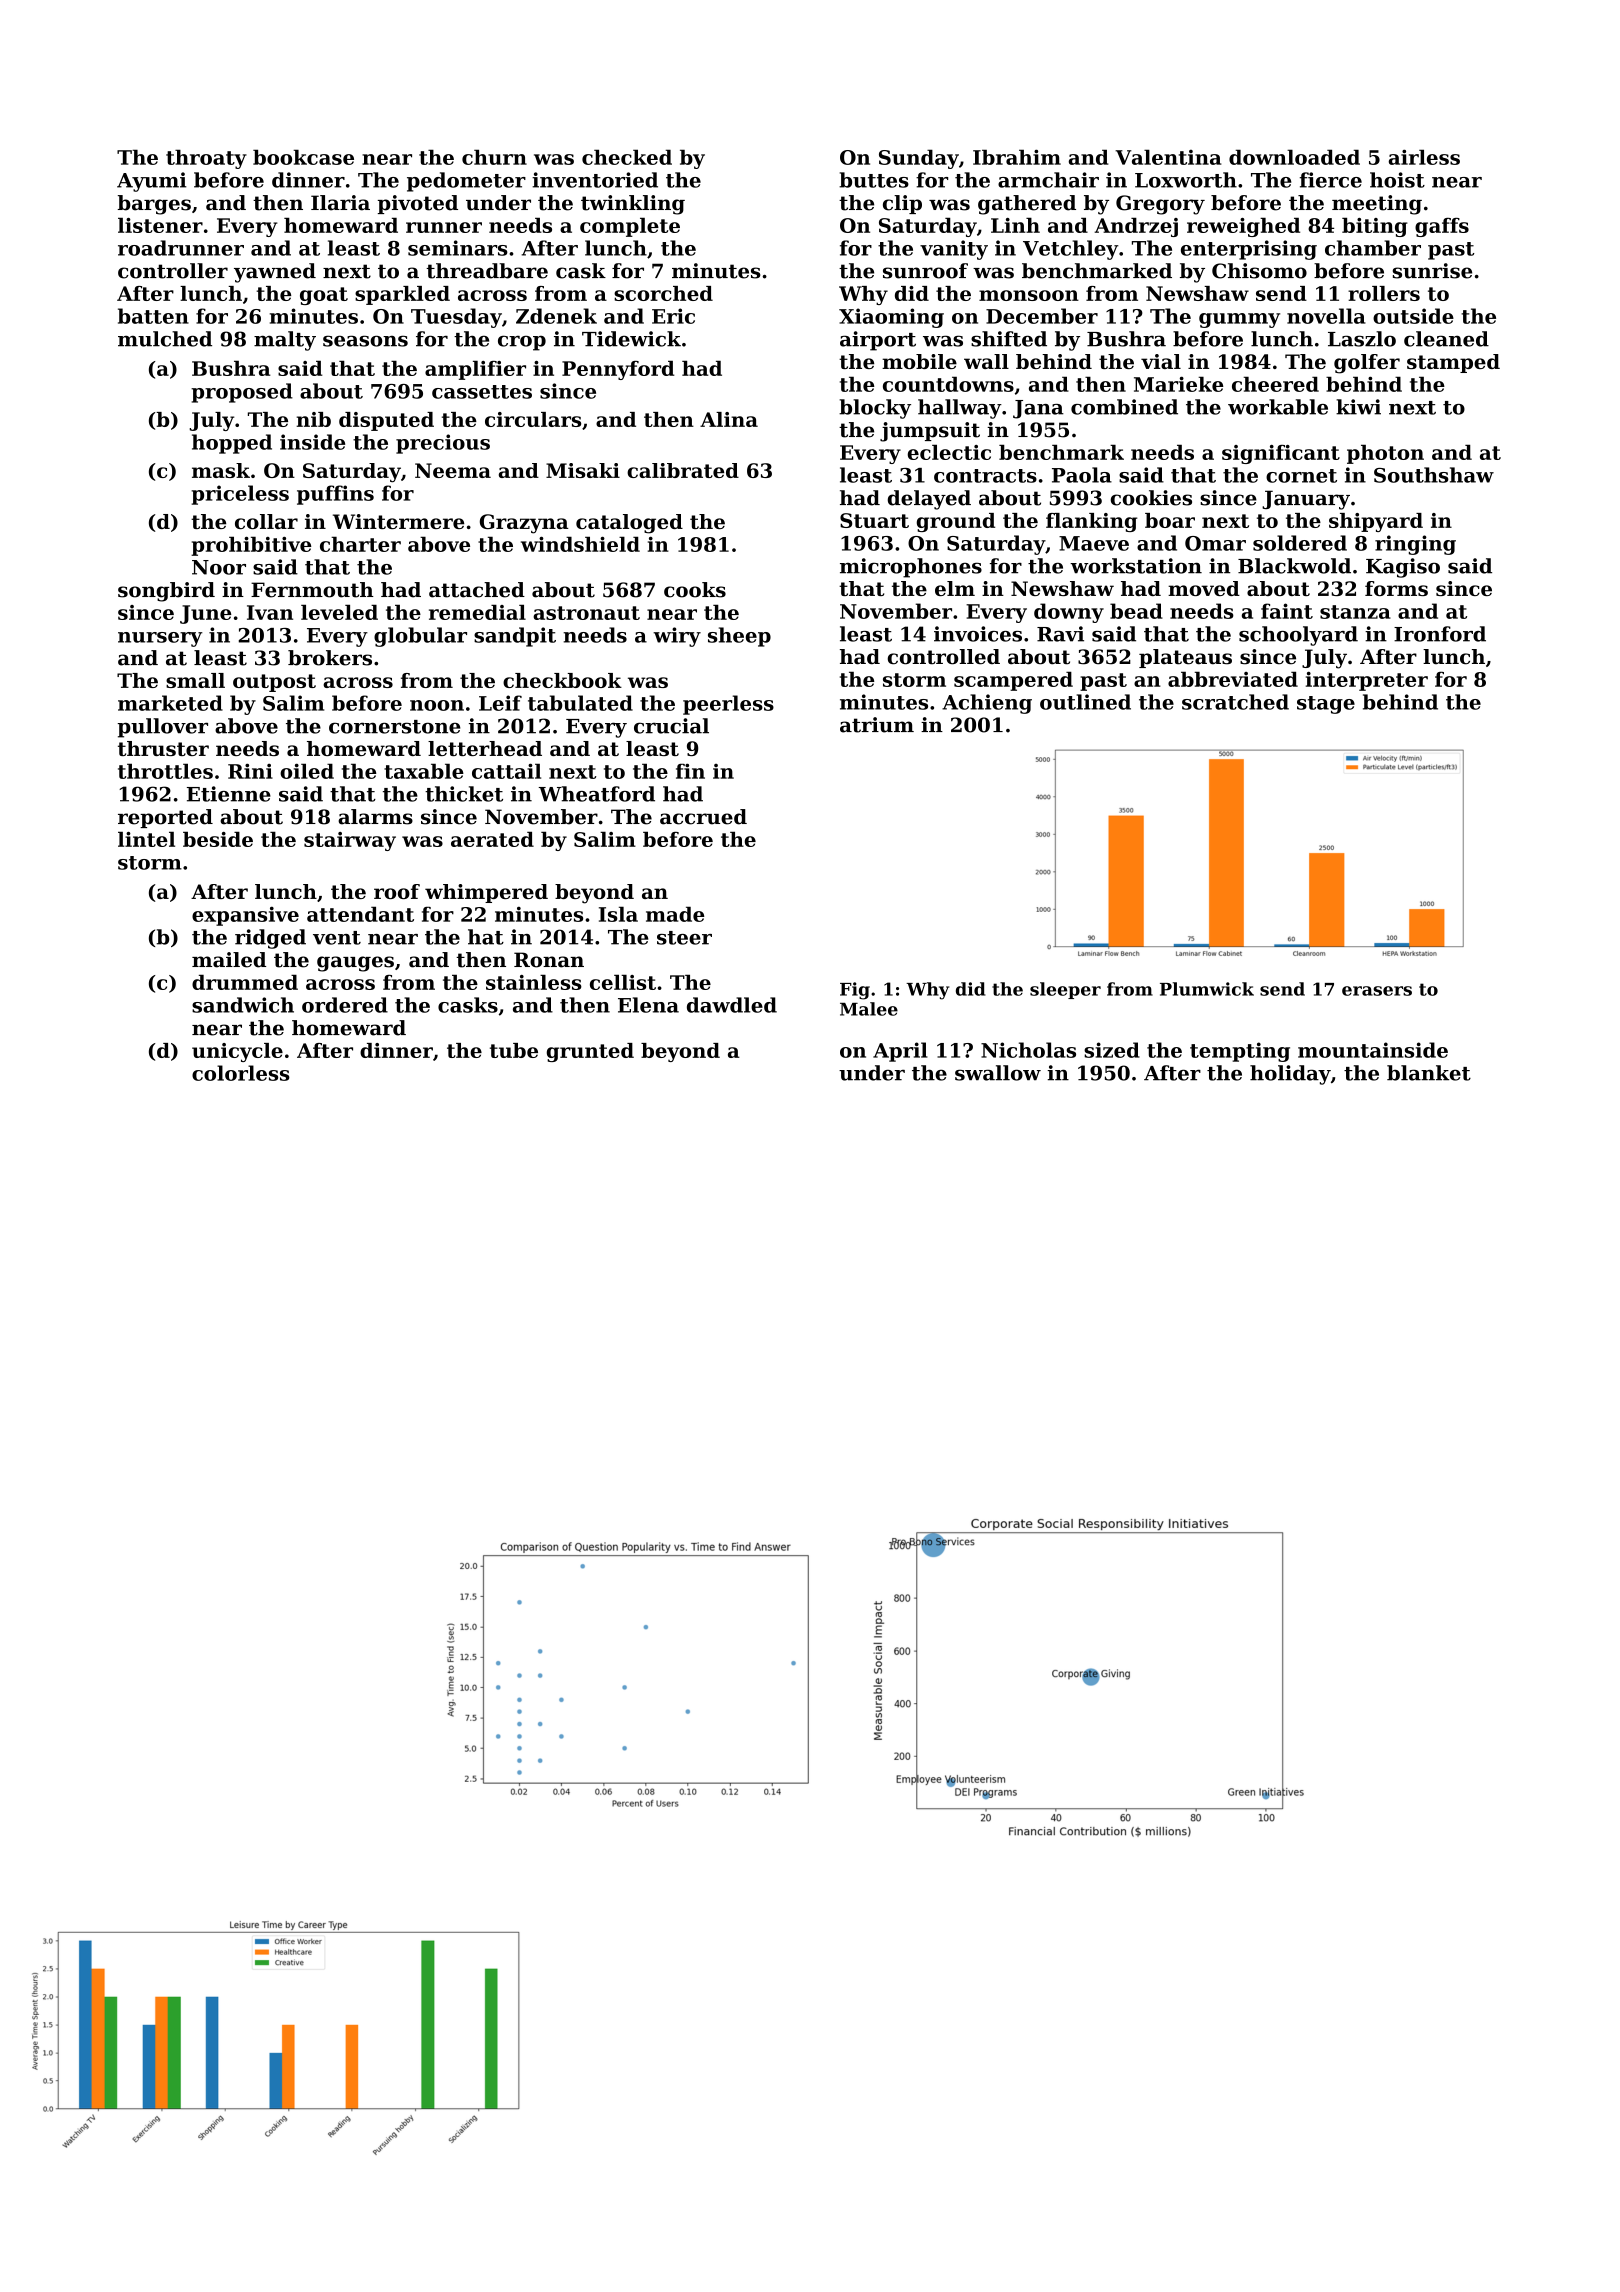 The image size is (1620, 2292). What do you see at coordinates (627, 157) in the screenshot?
I see `checked` at bounding box center [627, 157].
